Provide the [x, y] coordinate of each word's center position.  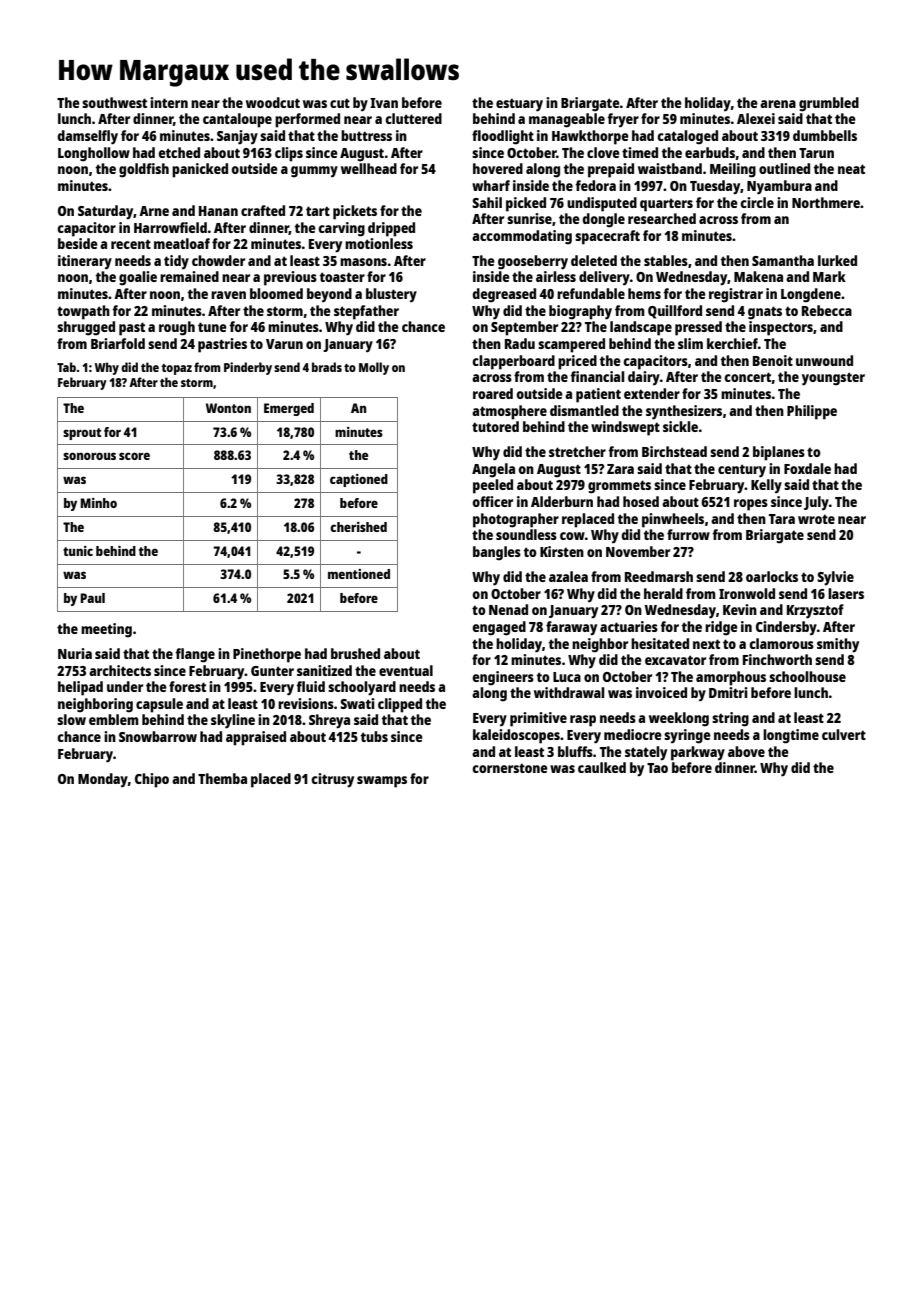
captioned [359, 480]
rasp [583, 721]
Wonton [228, 408]
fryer [623, 120]
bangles [497, 553]
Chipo [152, 780]
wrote [816, 519]
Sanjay [237, 137]
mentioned [359, 574]
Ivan [384, 103]
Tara [782, 519]
